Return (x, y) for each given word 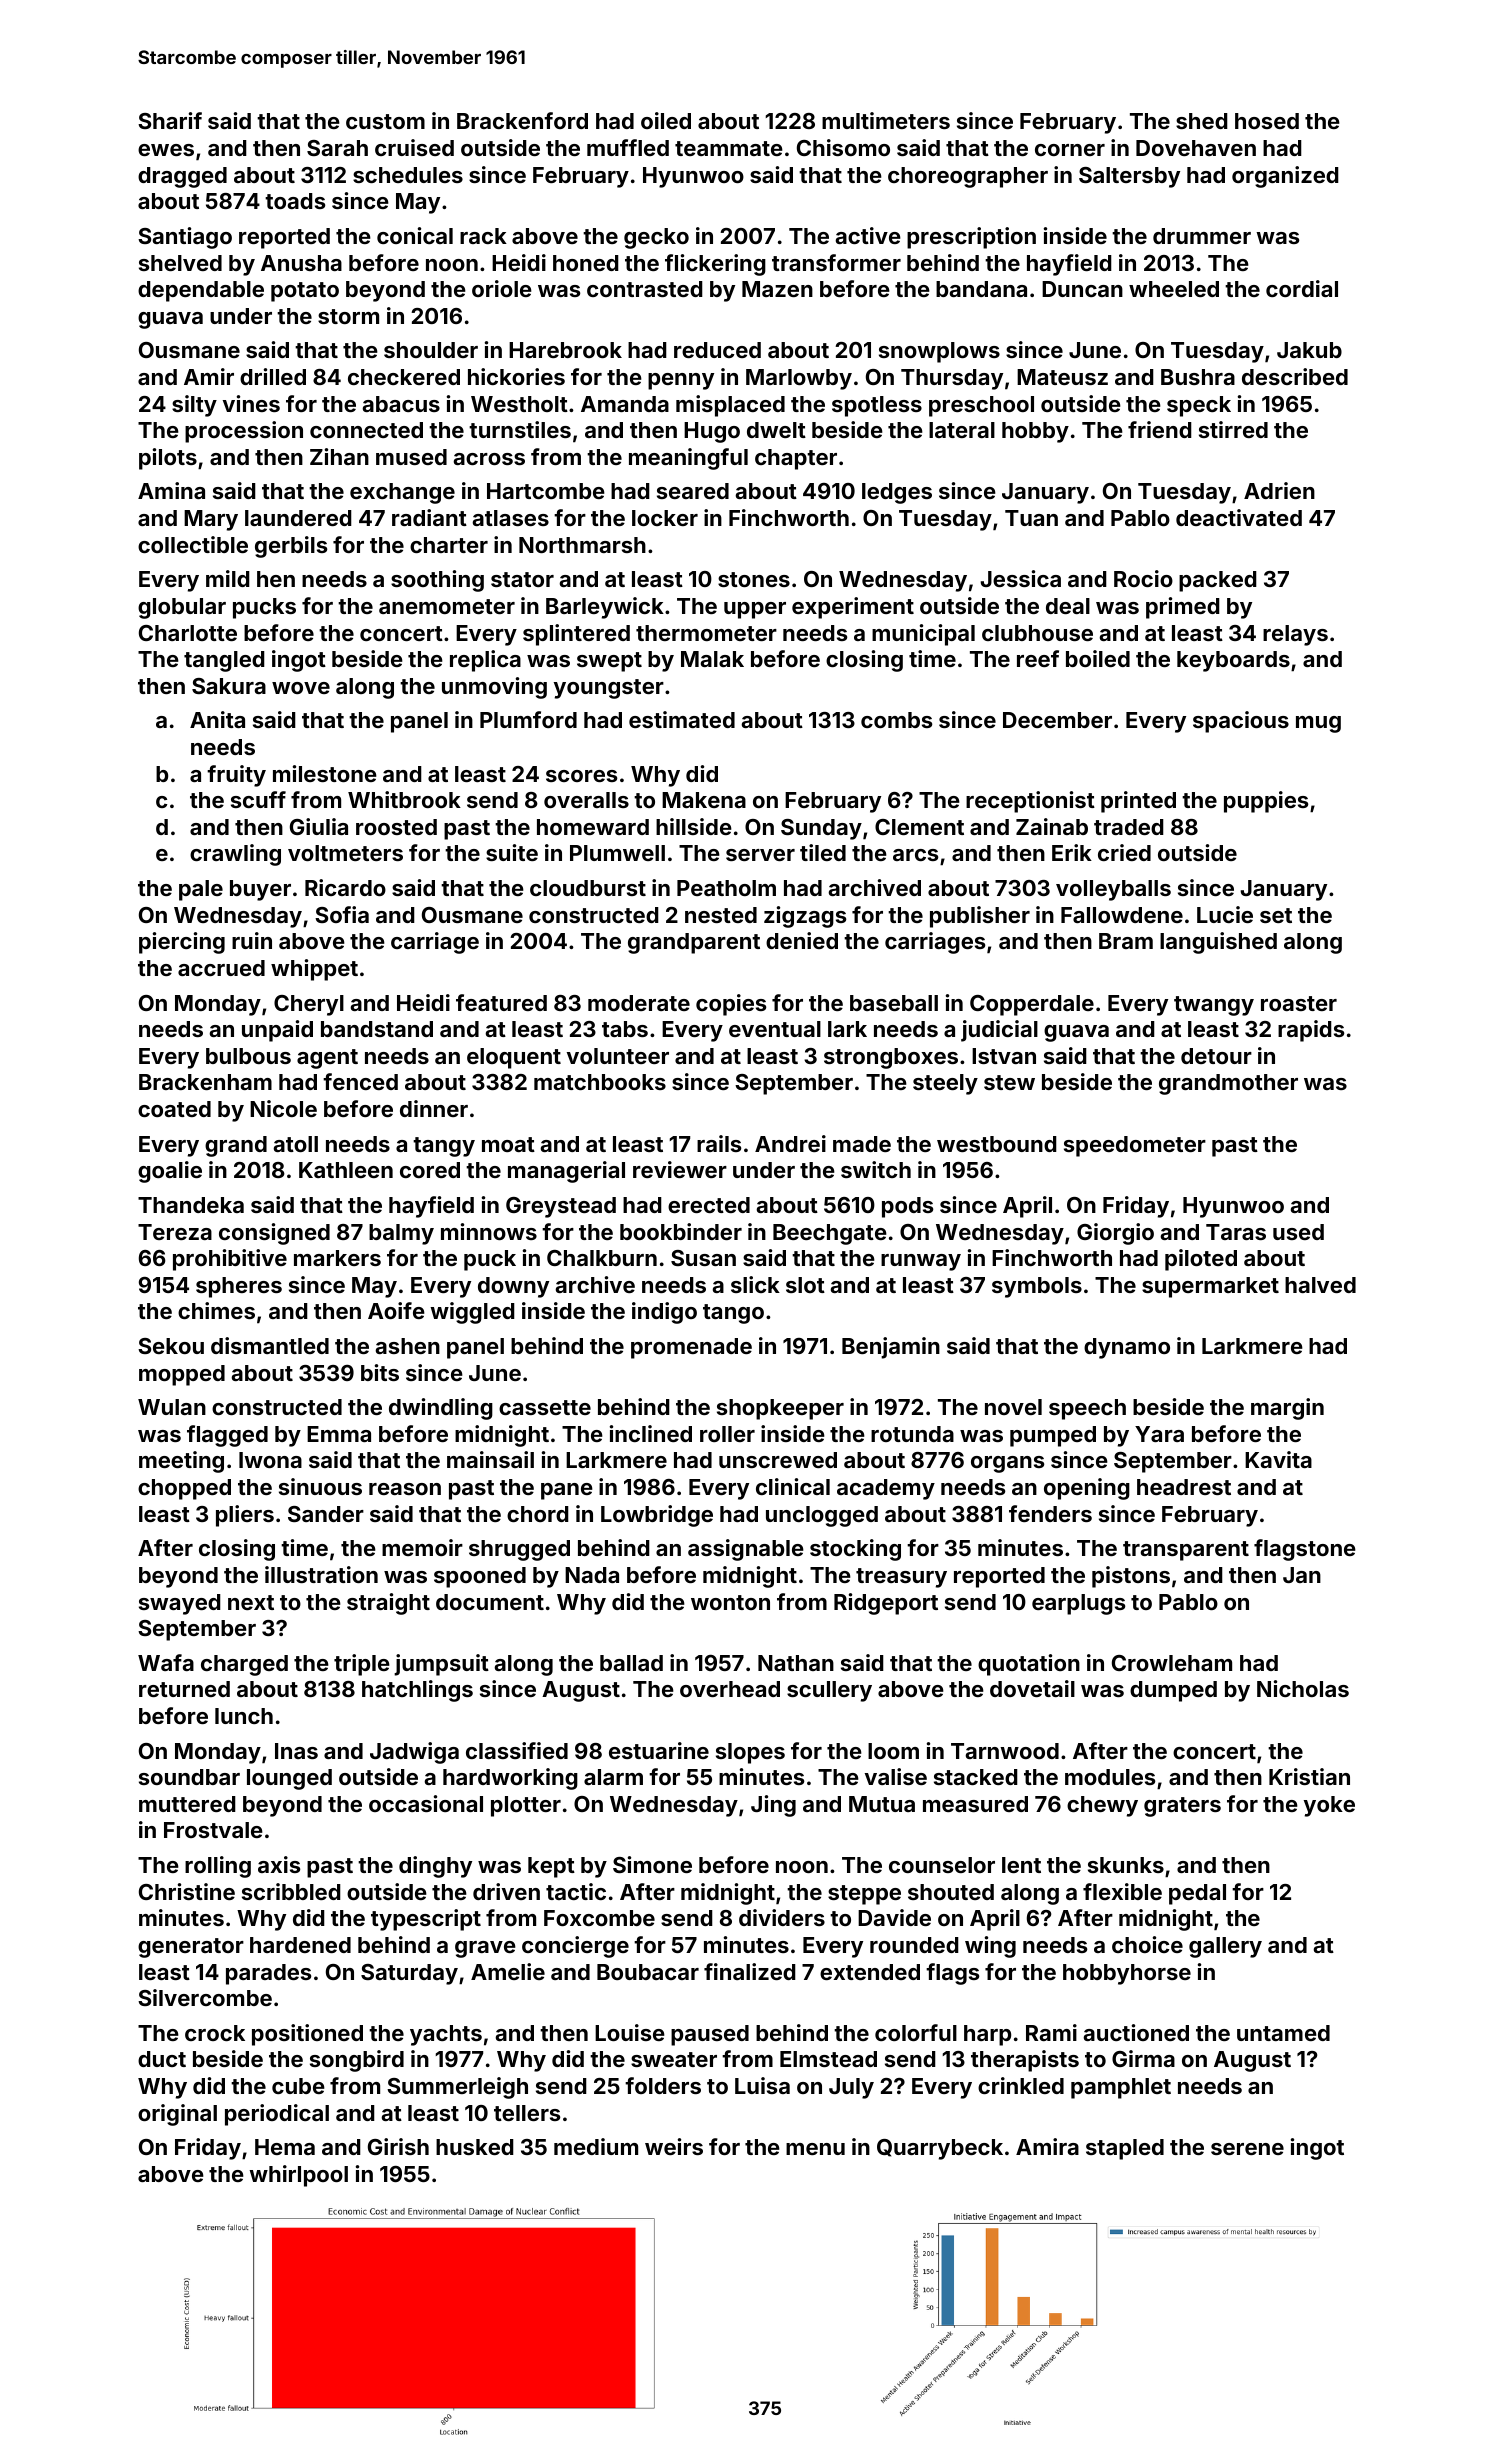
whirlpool (298, 2176)
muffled (628, 147)
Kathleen (346, 1170)
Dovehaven (1196, 148)
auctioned (1136, 2032)
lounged (289, 1779)
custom (385, 121)
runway (921, 1262)
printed (1138, 802)
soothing (437, 581)
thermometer (706, 633)
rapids (1311, 1031)
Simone (652, 1864)
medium (596, 2146)
